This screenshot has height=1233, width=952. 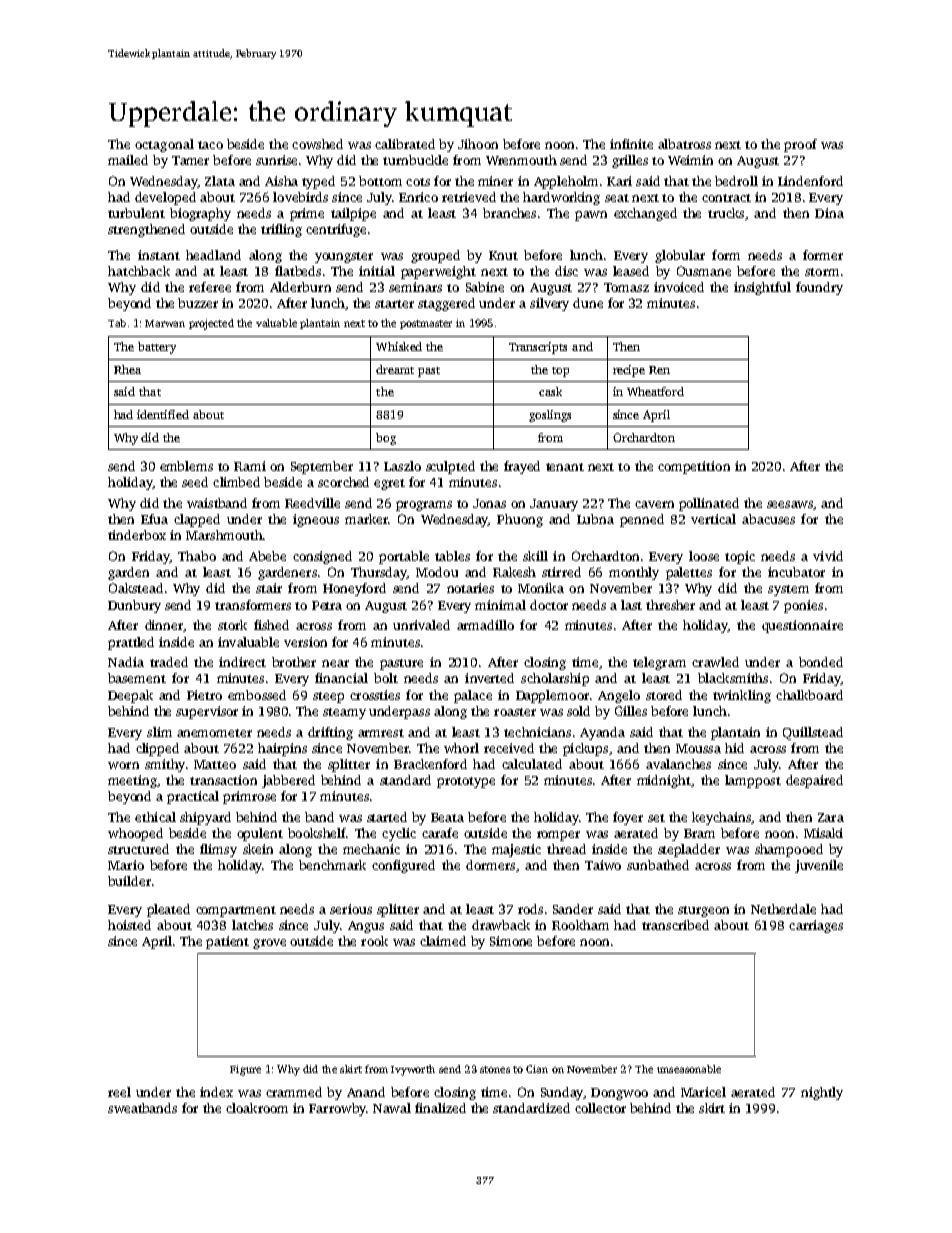 I want to click on dormers, so click(x=490, y=865).
